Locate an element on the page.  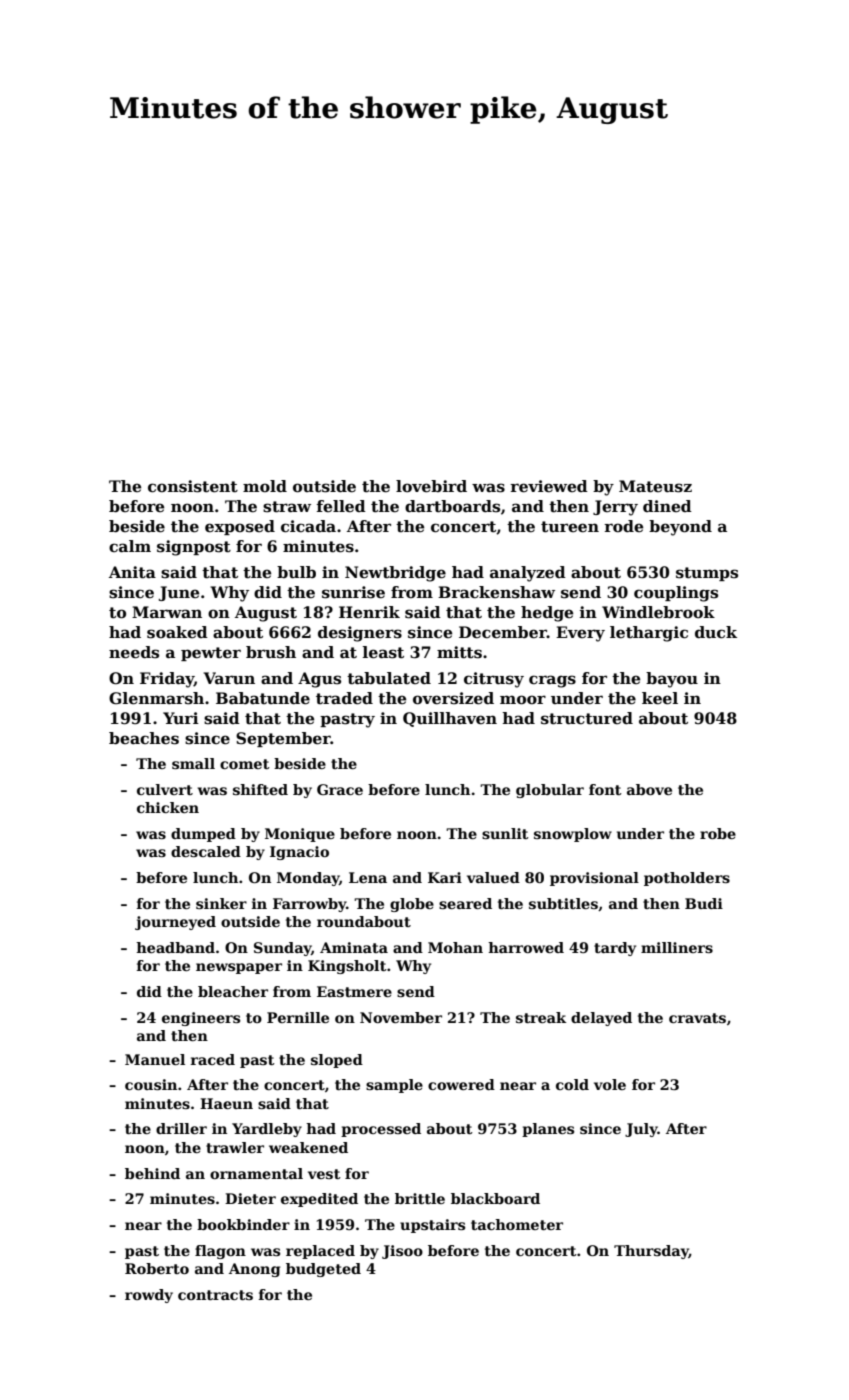
small is located at coordinates (193, 763).
